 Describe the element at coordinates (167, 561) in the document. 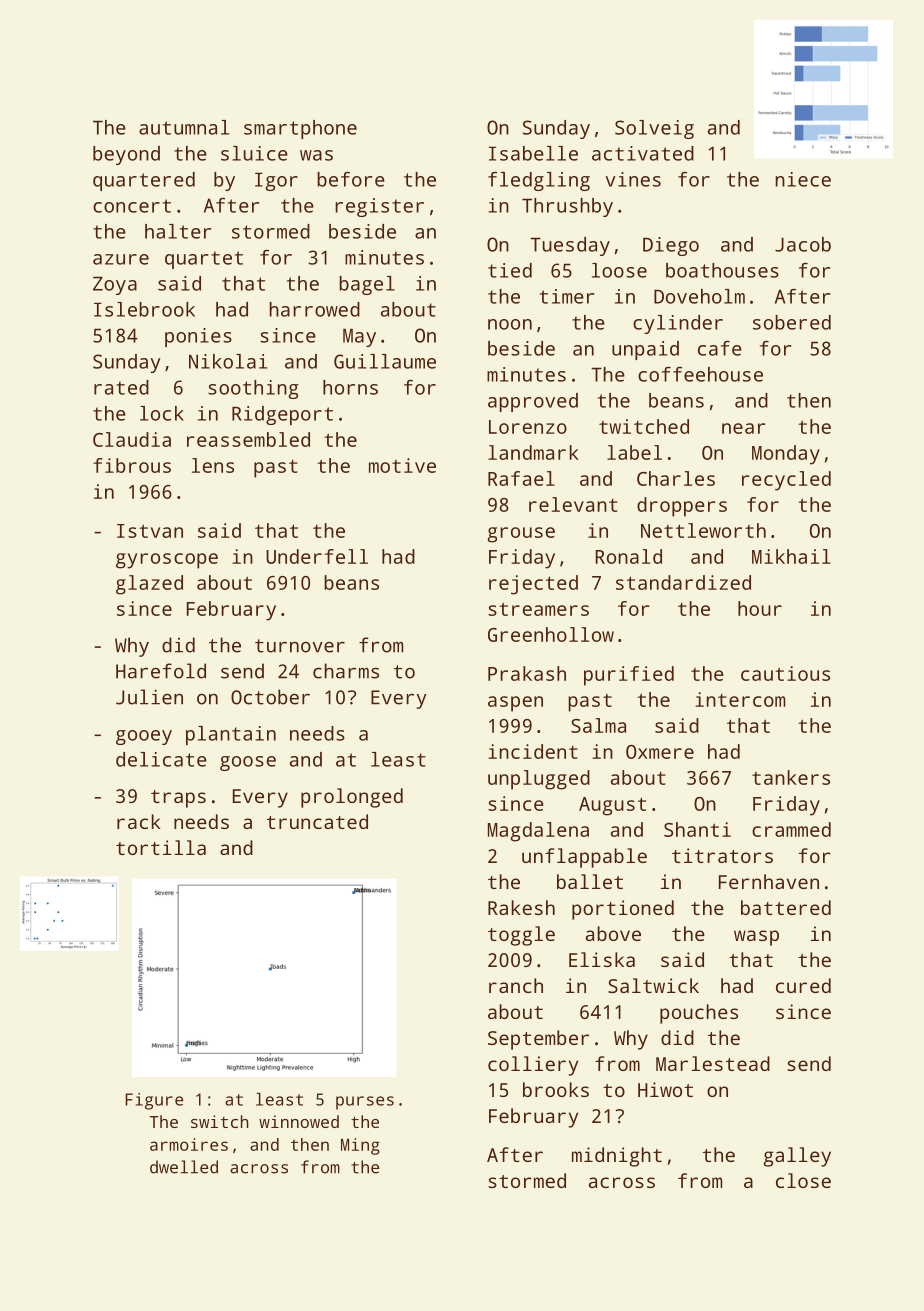

I see `gyroscope` at that location.
